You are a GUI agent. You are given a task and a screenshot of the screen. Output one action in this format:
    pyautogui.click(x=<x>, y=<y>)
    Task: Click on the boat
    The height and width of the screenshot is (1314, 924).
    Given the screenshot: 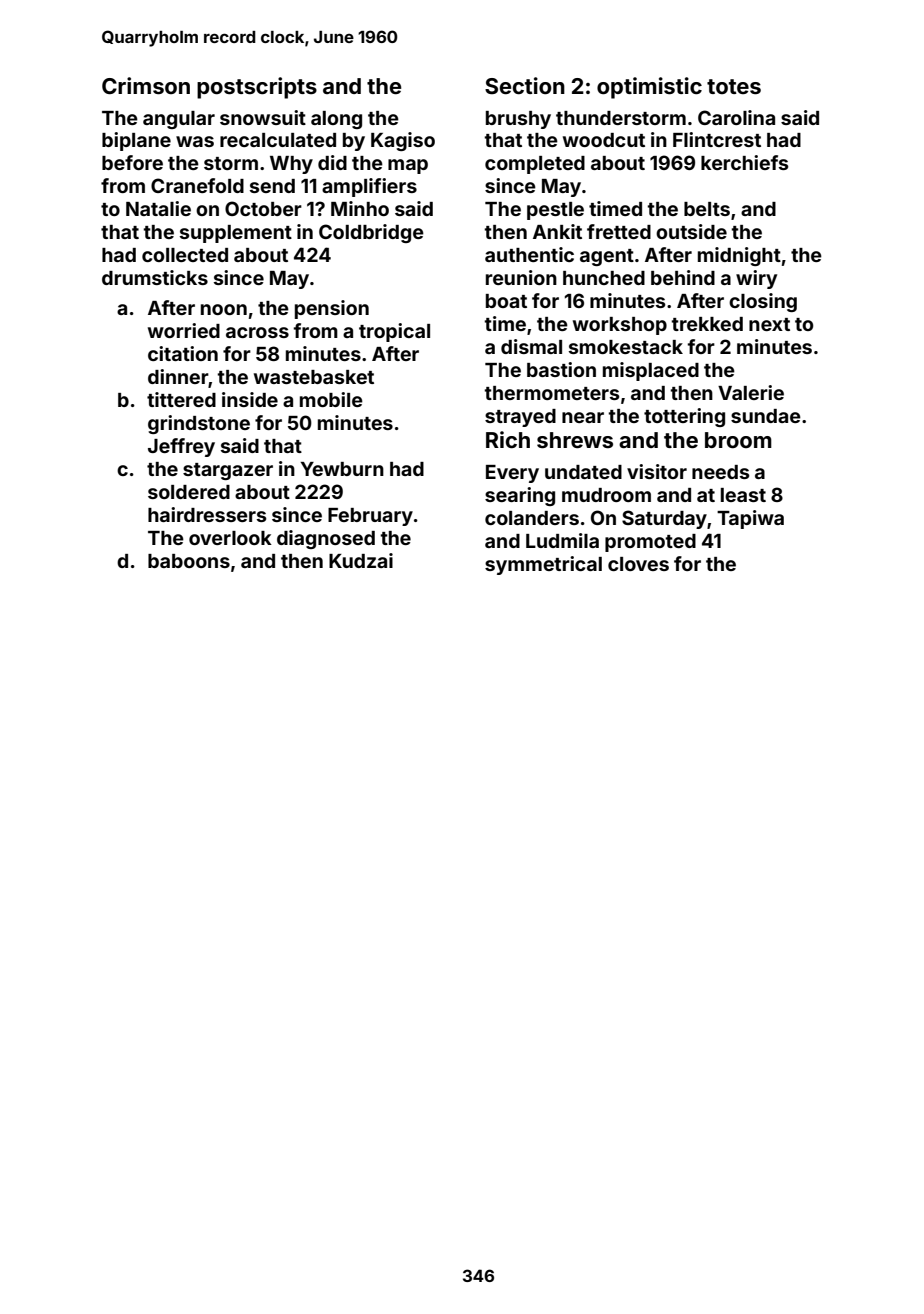 What is the action you would take?
    pyautogui.click(x=506, y=301)
